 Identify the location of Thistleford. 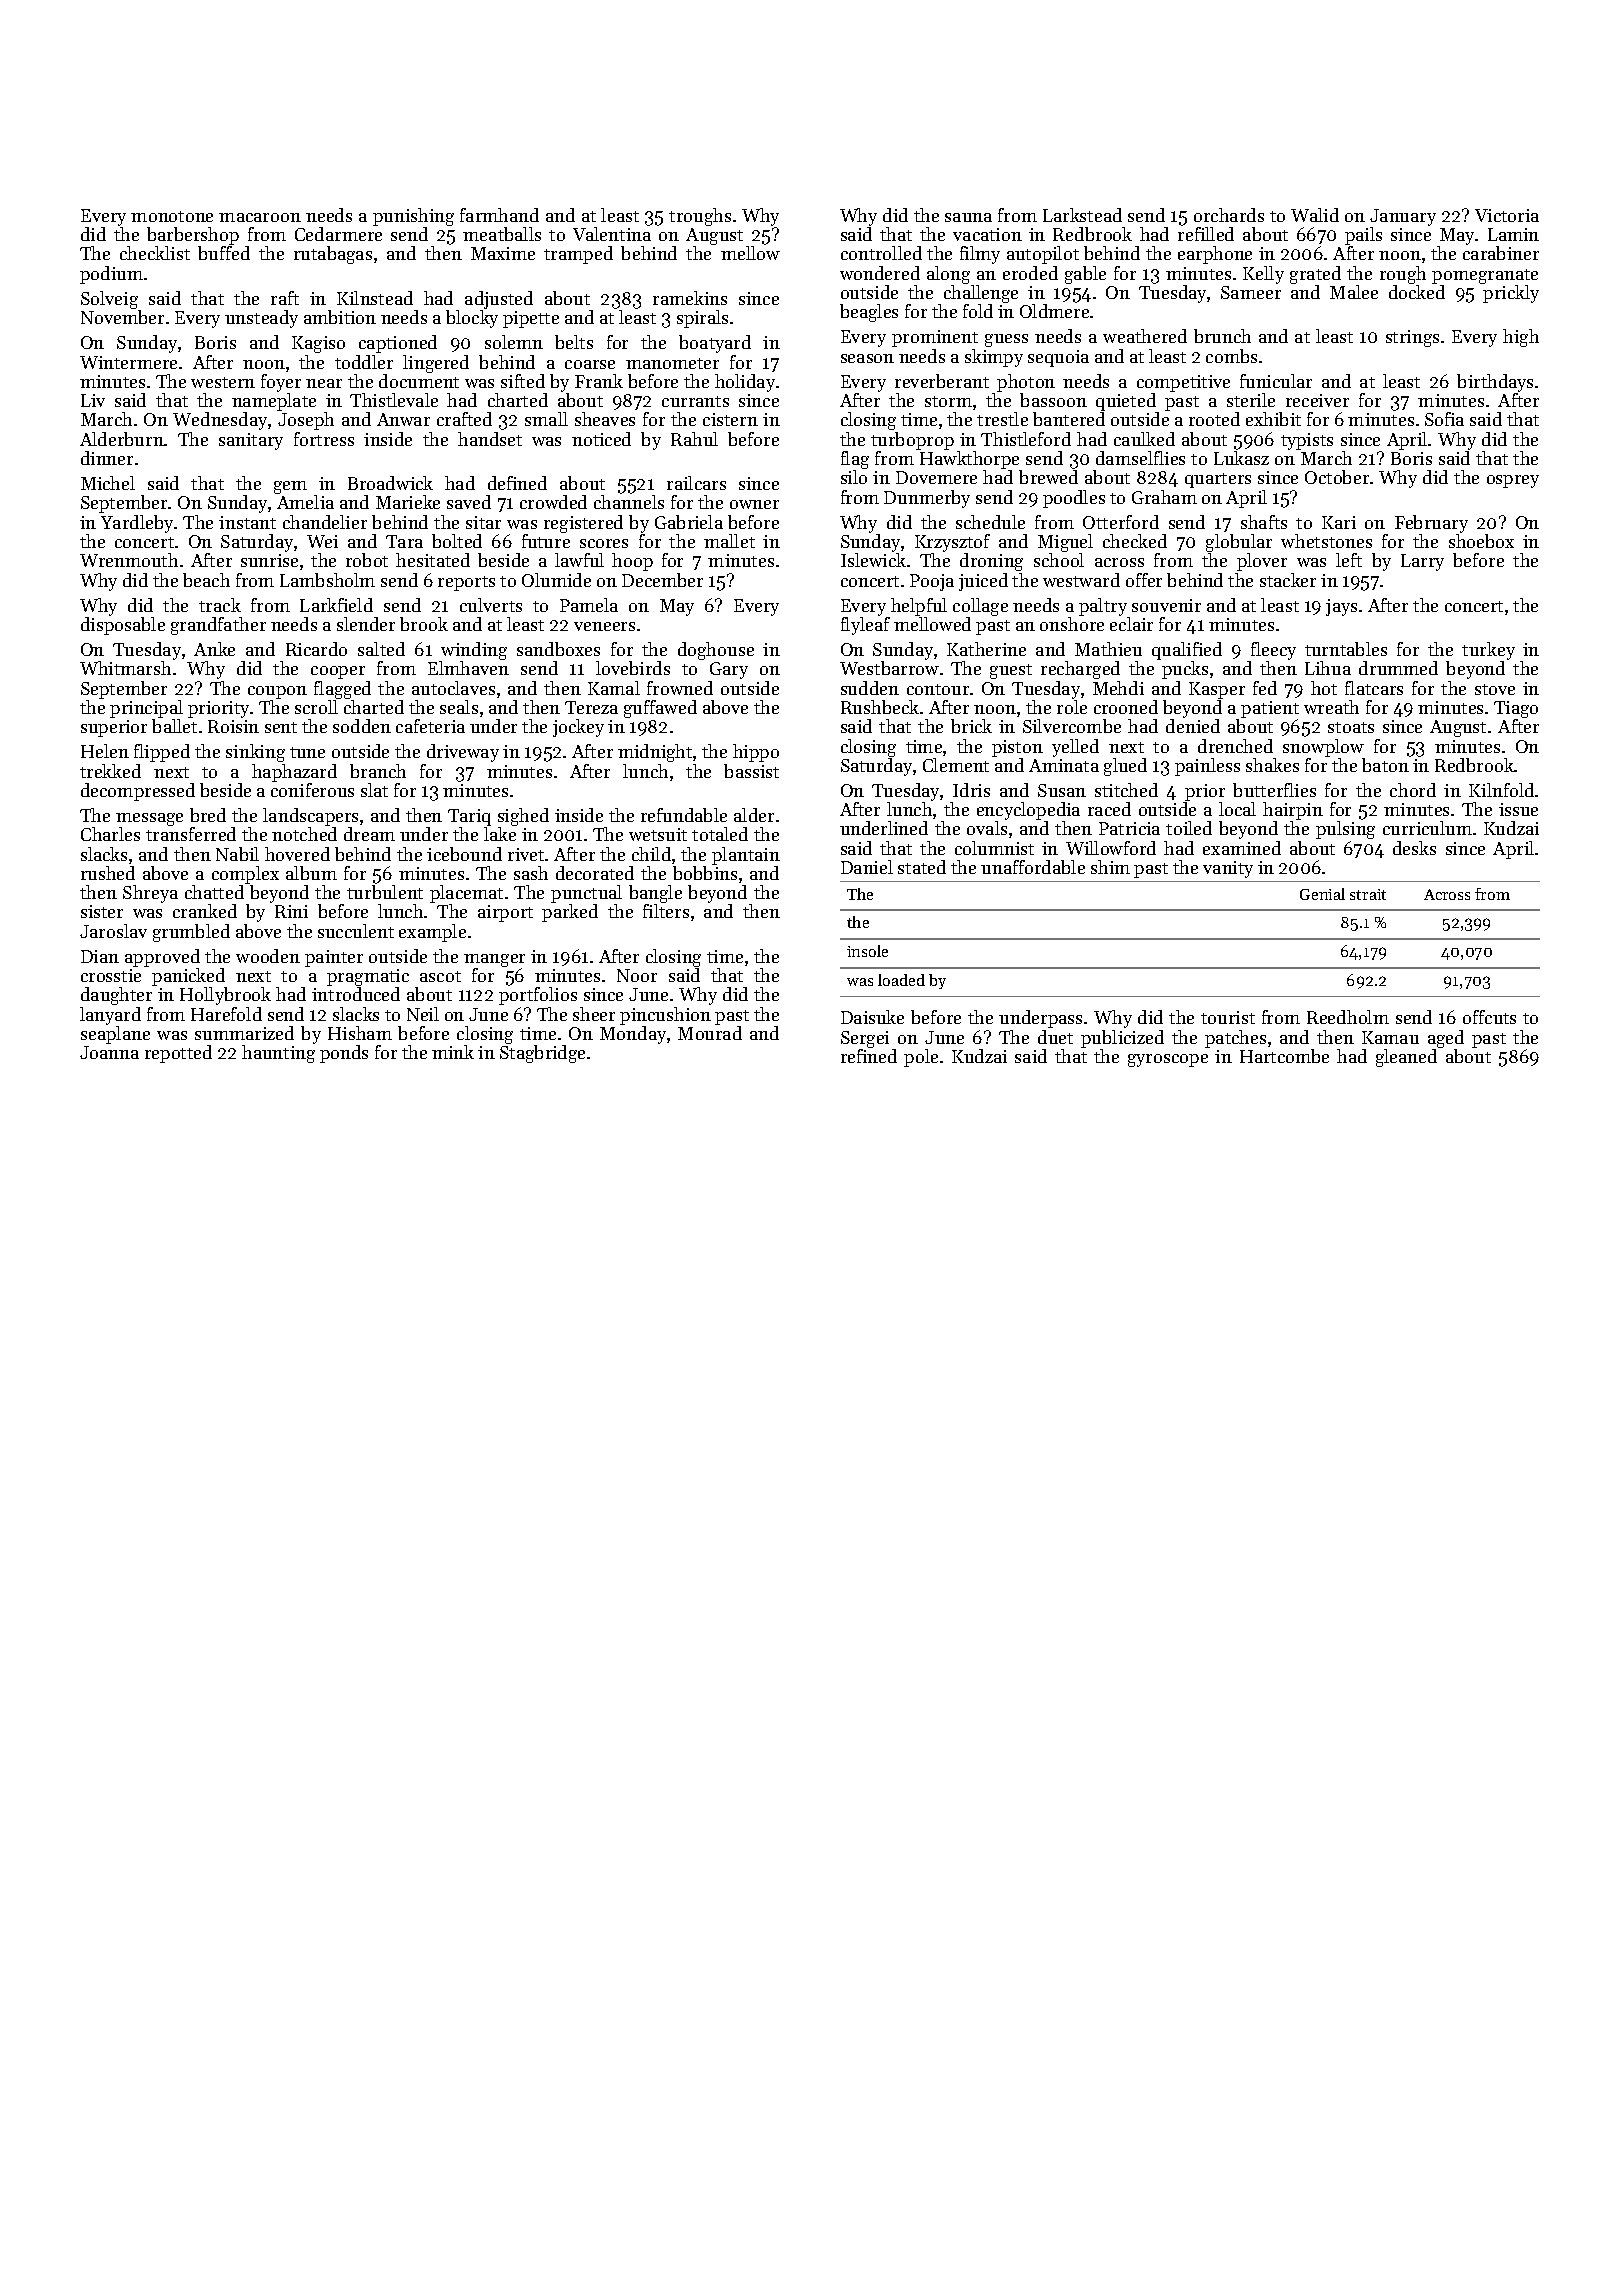
(1026, 439).
